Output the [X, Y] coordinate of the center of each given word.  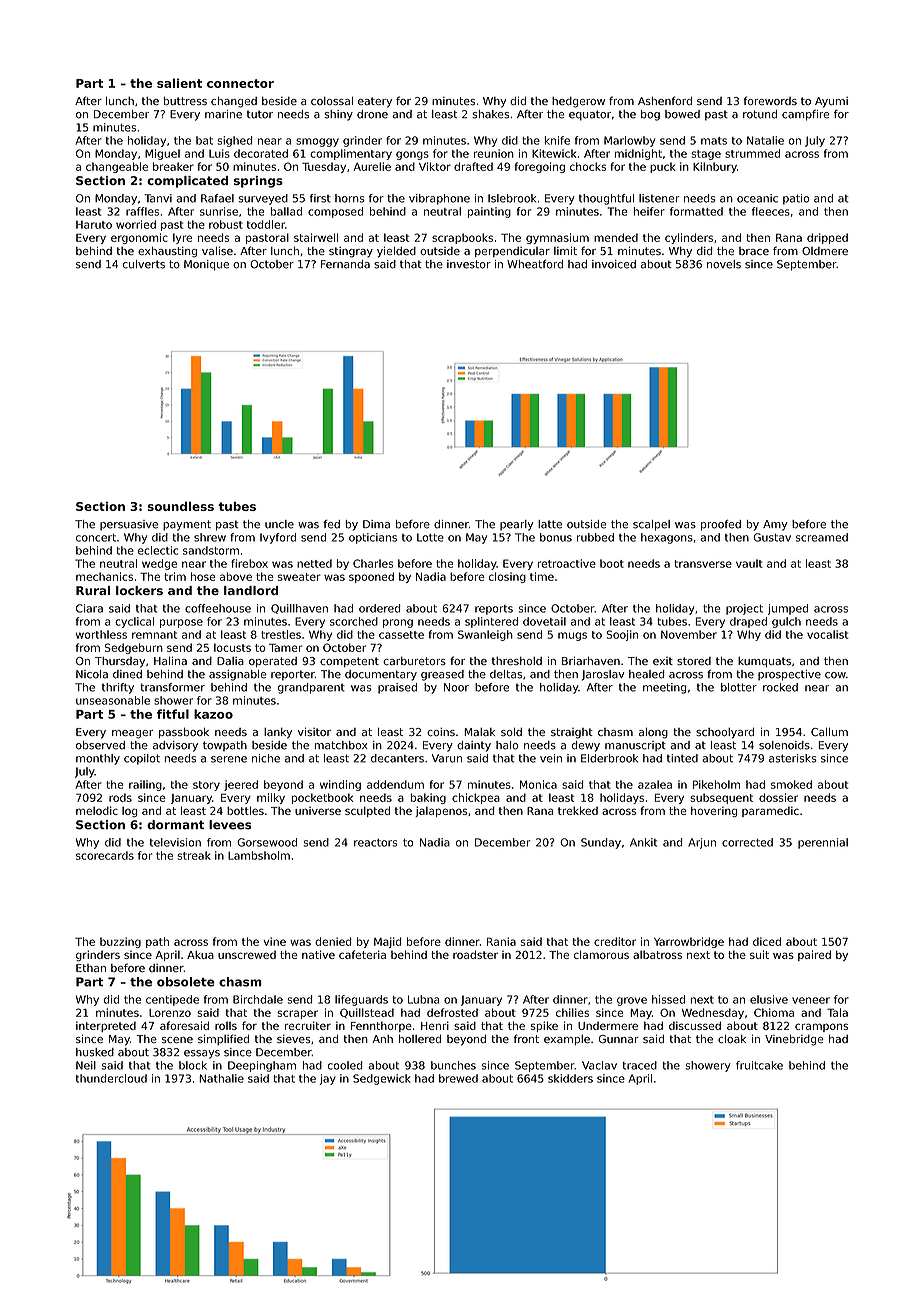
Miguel [162, 154]
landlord [251, 590]
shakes [490, 114]
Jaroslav [603, 675]
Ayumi [831, 102]
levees [230, 825]
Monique [206, 265]
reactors [376, 843]
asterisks [793, 758]
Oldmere [825, 251]
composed [335, 212]
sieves [294, 1039]
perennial [823, 843]
